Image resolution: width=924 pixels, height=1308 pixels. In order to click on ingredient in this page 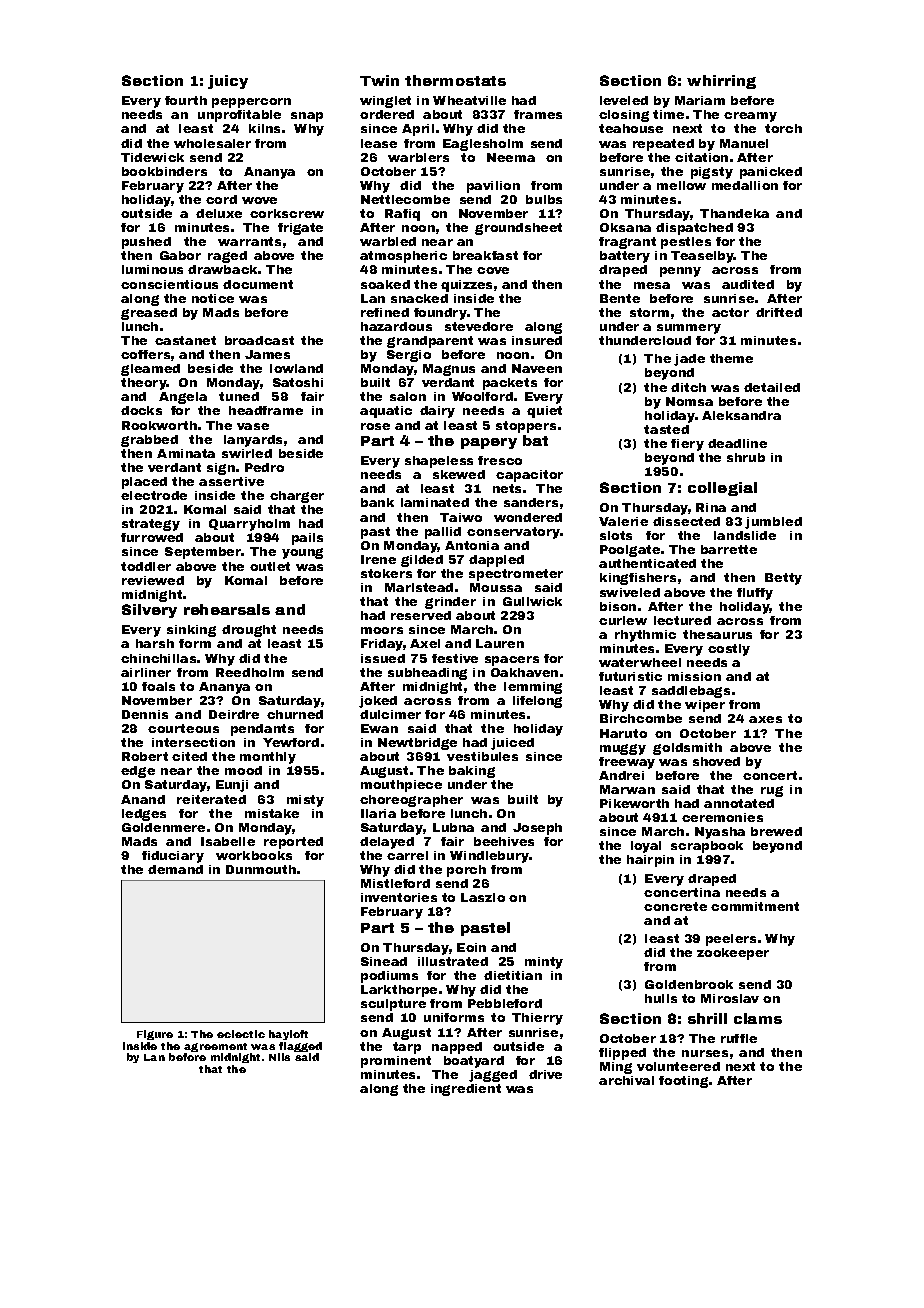, I will do `click(466, 1090)`.
